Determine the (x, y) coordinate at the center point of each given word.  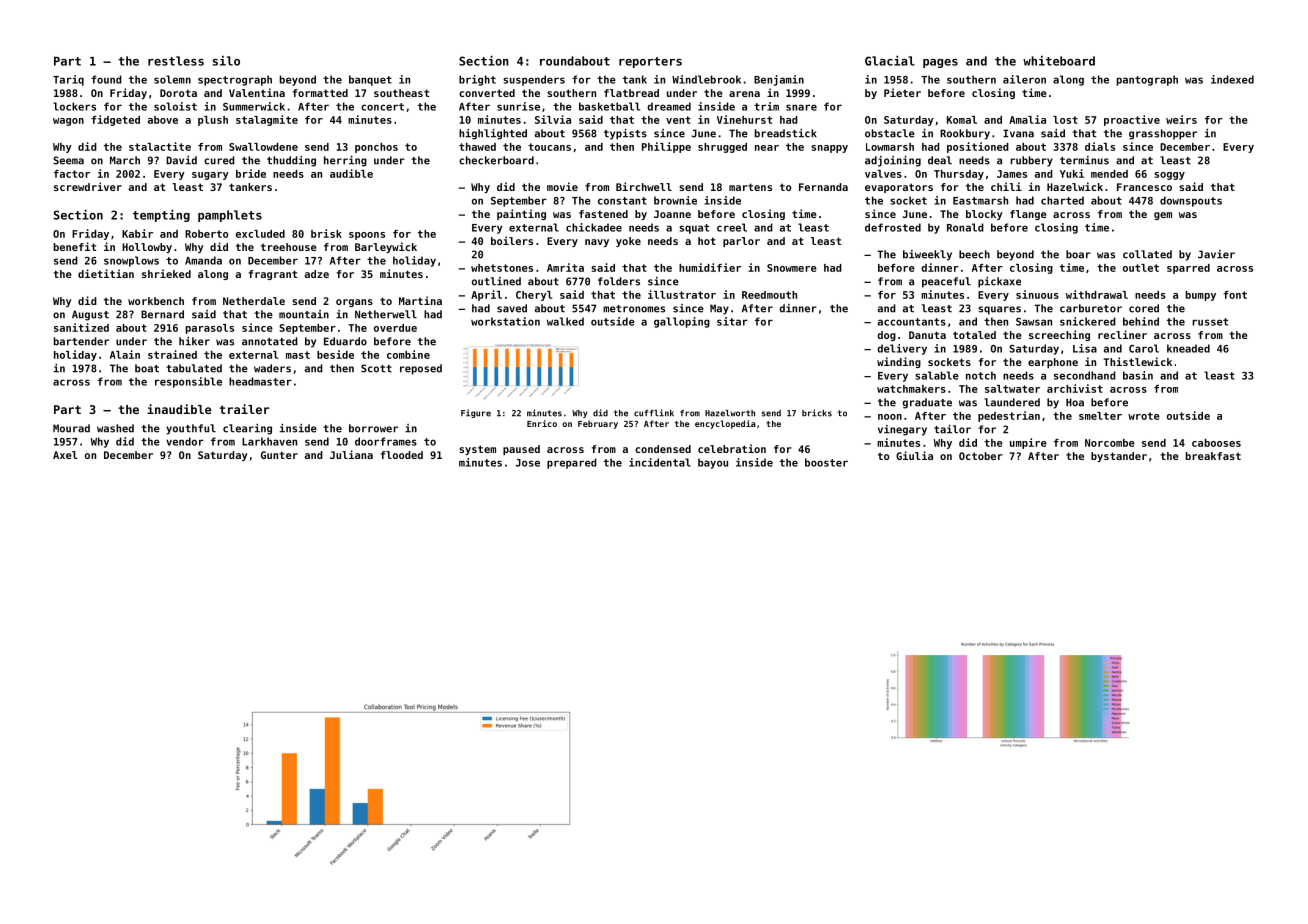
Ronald (965, 227)
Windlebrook (706, 79)
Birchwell (644, 186)
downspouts (1191, 201)
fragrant (272, 275)
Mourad (71, 428)
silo (226, 60)
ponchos (376, 148)
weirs (1181, 119)
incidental (660, 462)
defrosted (893, 227)
